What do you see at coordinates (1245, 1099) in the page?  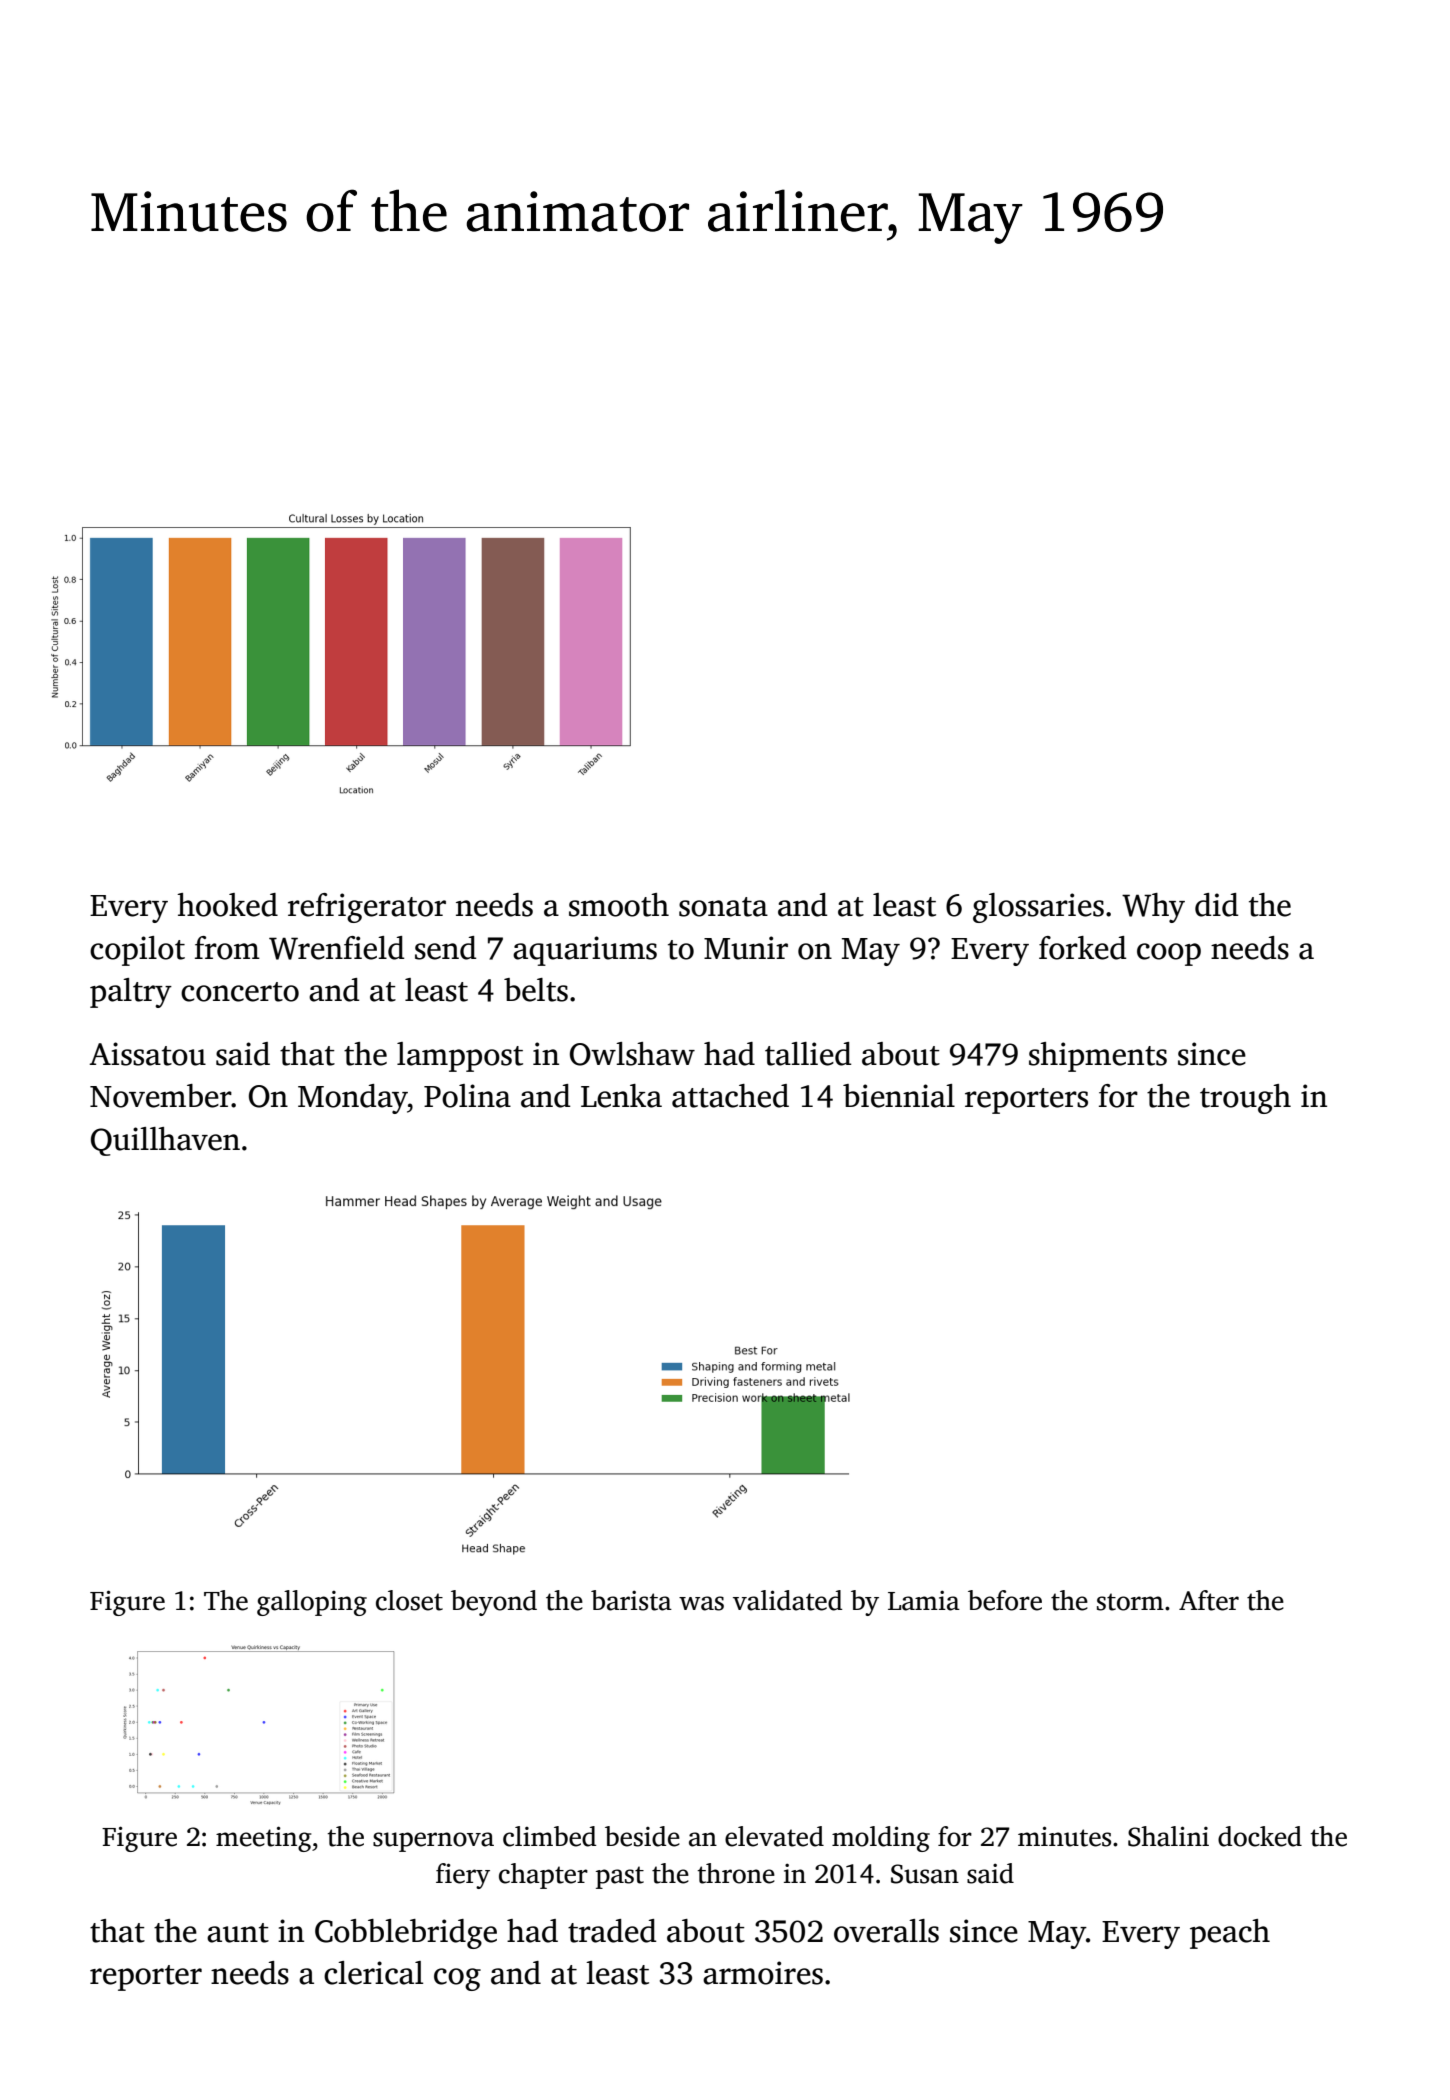 I see `trough` at bounding box center [1245, 1099].
